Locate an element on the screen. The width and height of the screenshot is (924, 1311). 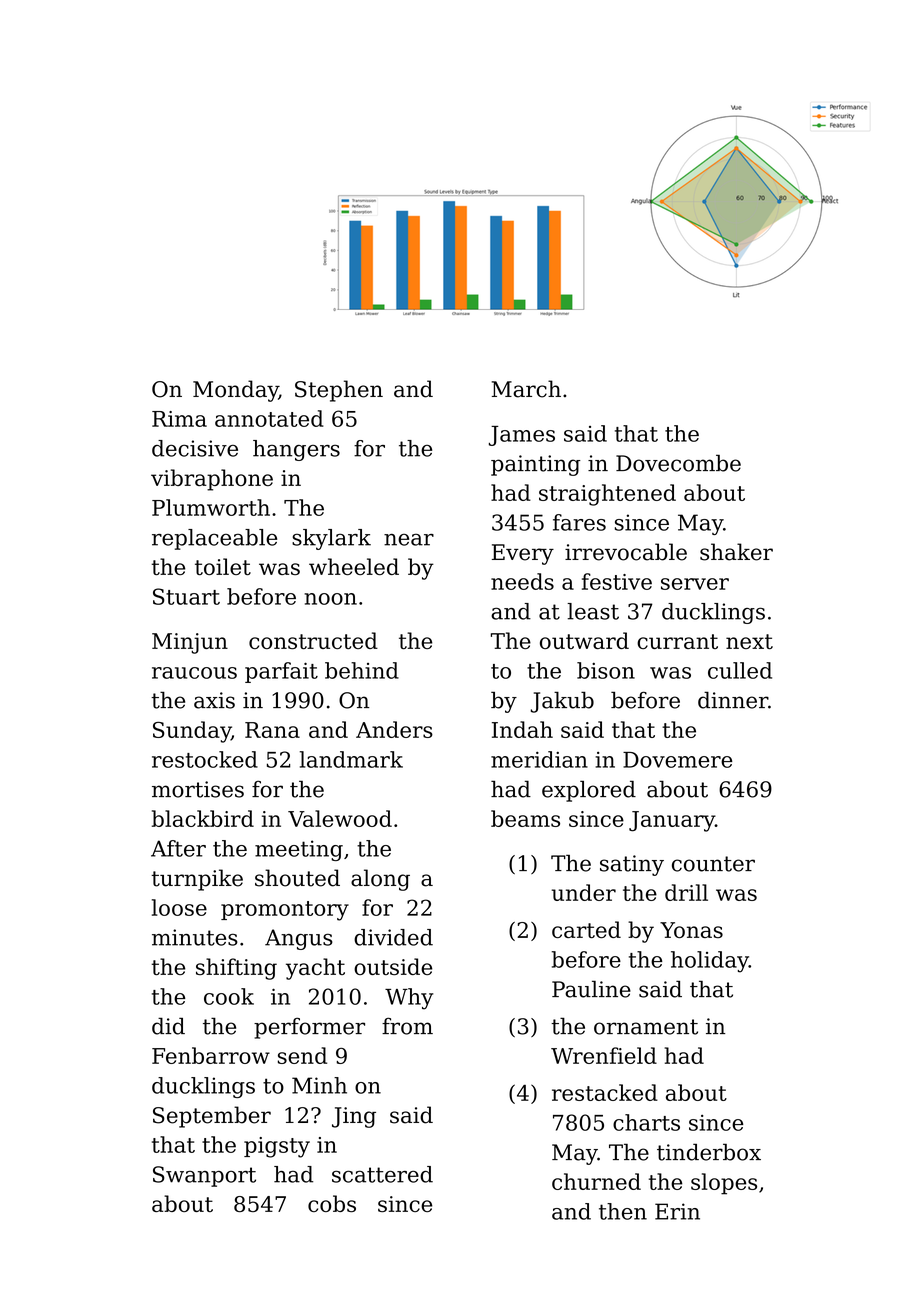
Dovemere is located at coordinates (677, 760).
